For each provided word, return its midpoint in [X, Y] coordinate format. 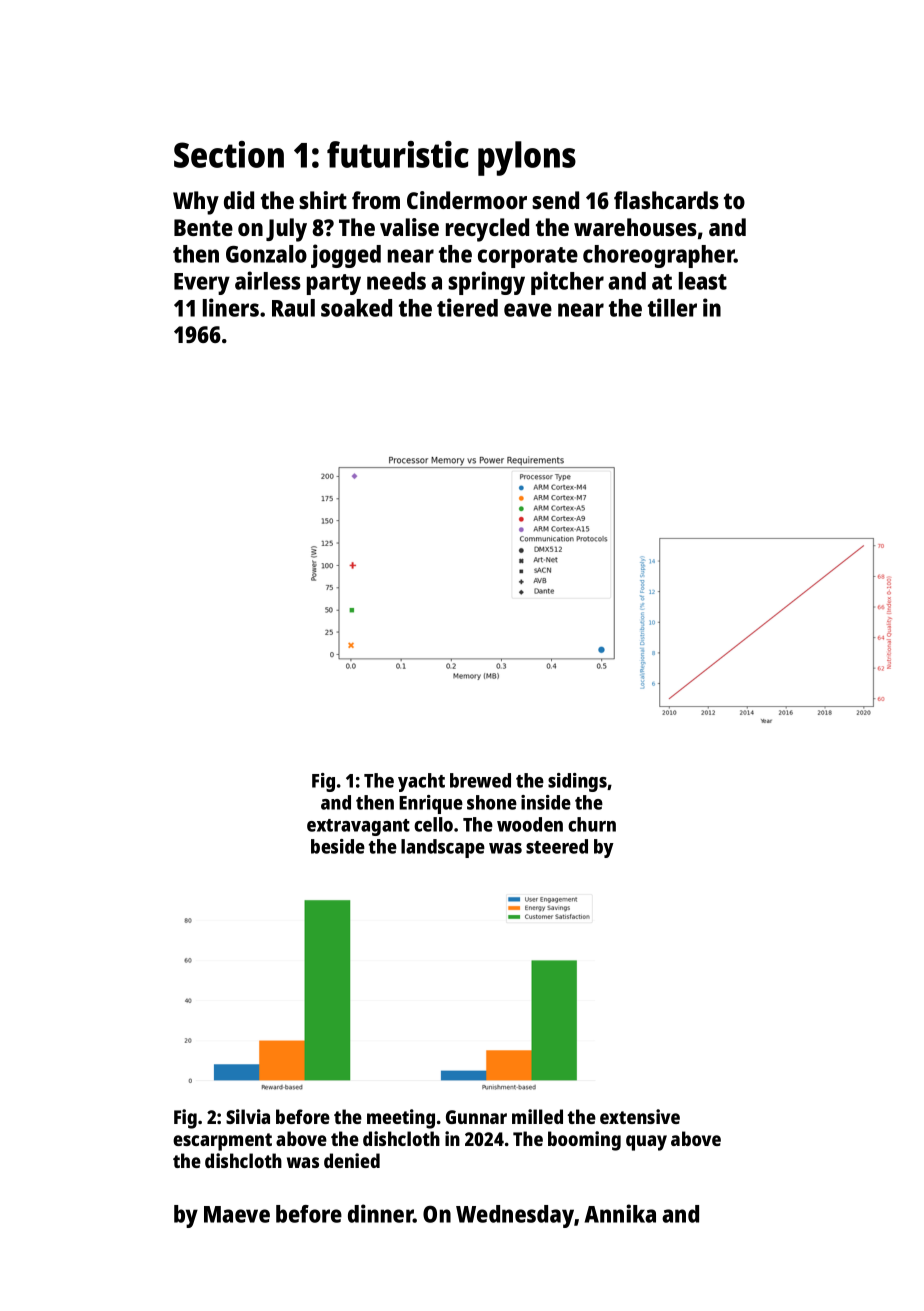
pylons [527, 158]
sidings [577, 782]
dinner [381, 1213]
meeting [401, 1119]
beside [338, 846]
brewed [480, 780]
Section [229, 154]
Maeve [237, 1214]
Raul [293, 308]
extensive [640, 1116]
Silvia [248, 1116]
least [703, 281]
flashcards [666, 200]
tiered [467, 307]
